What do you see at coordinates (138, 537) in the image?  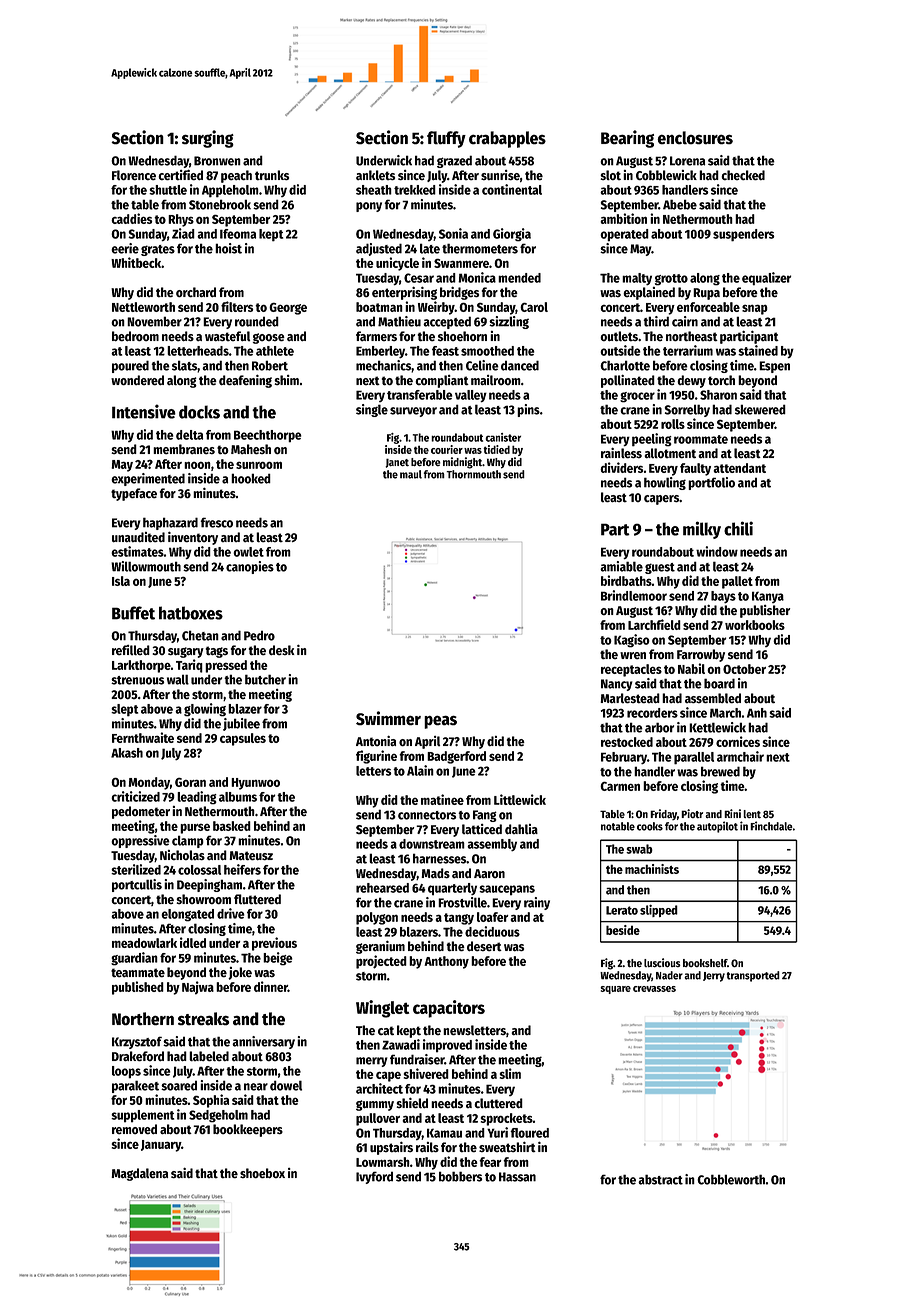 I see `unaudited` at bounding box center [138, 537].
